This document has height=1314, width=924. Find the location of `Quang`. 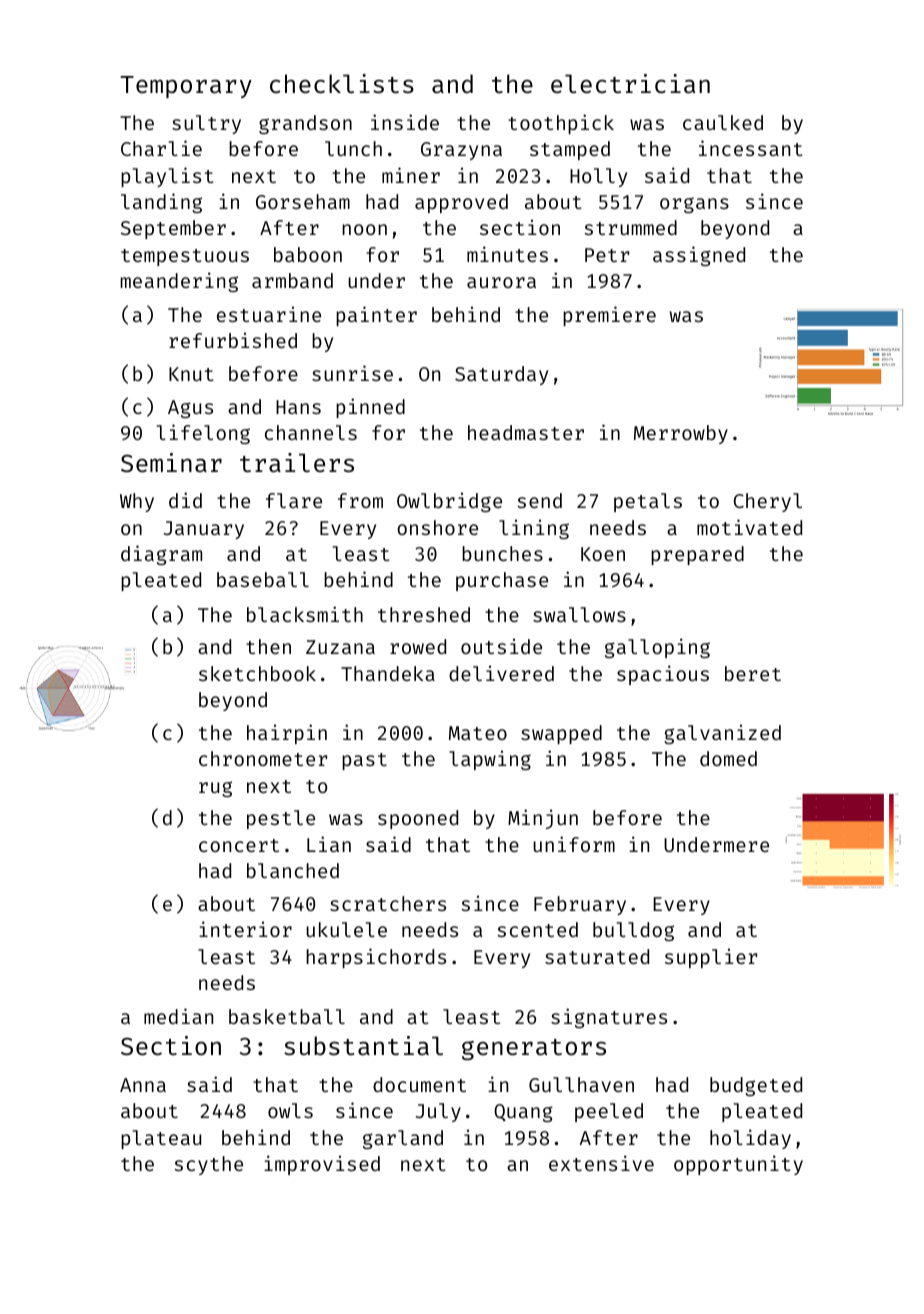

Quang is located at coordinates (523, 1113).
